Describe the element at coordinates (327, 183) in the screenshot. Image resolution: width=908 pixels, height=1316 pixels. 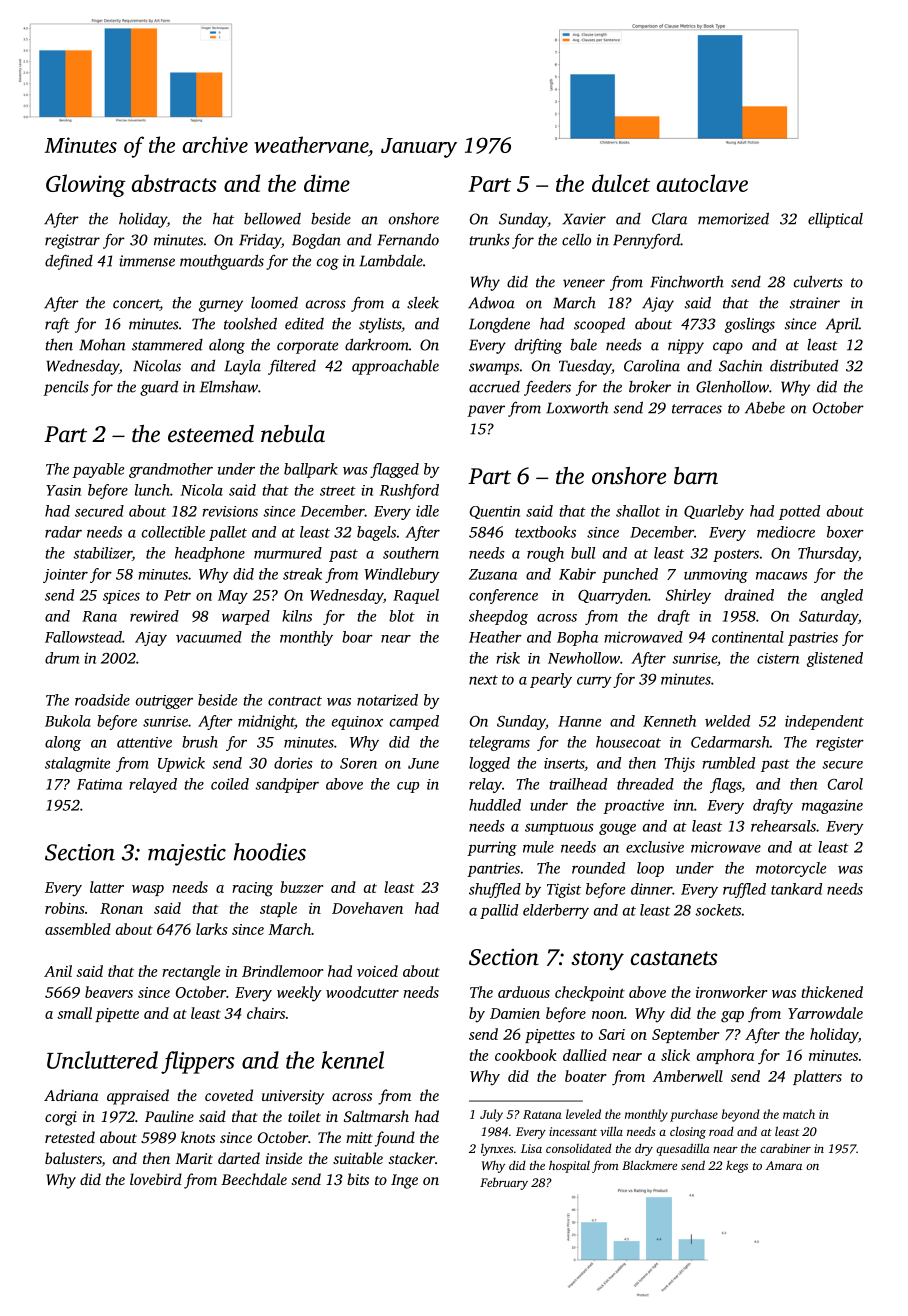
I see `dime` at that location.
